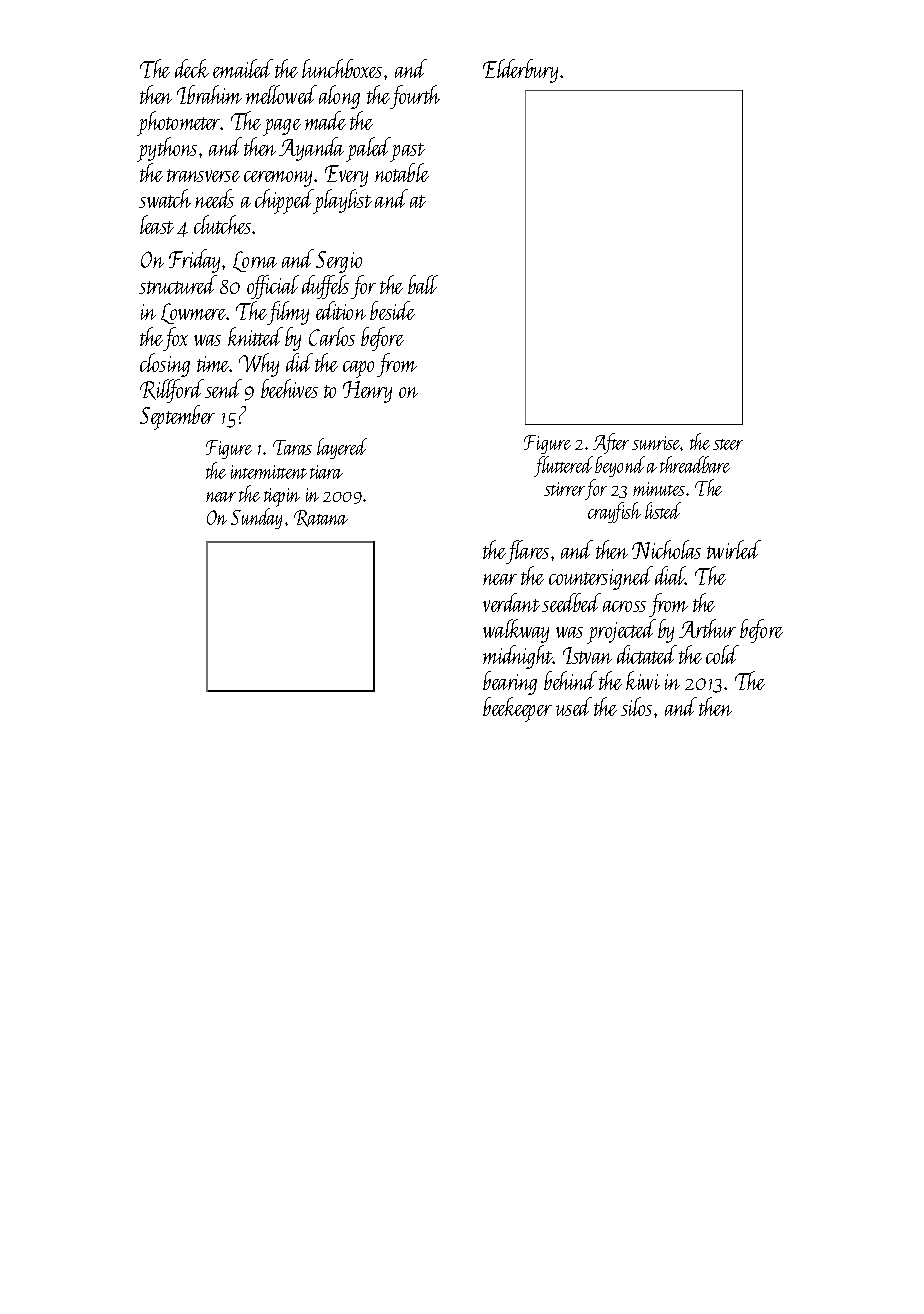  What do you see at coordinates (520, 71) in the screenshot?
I see `Elderbury` at bounding box center [520, 71].
